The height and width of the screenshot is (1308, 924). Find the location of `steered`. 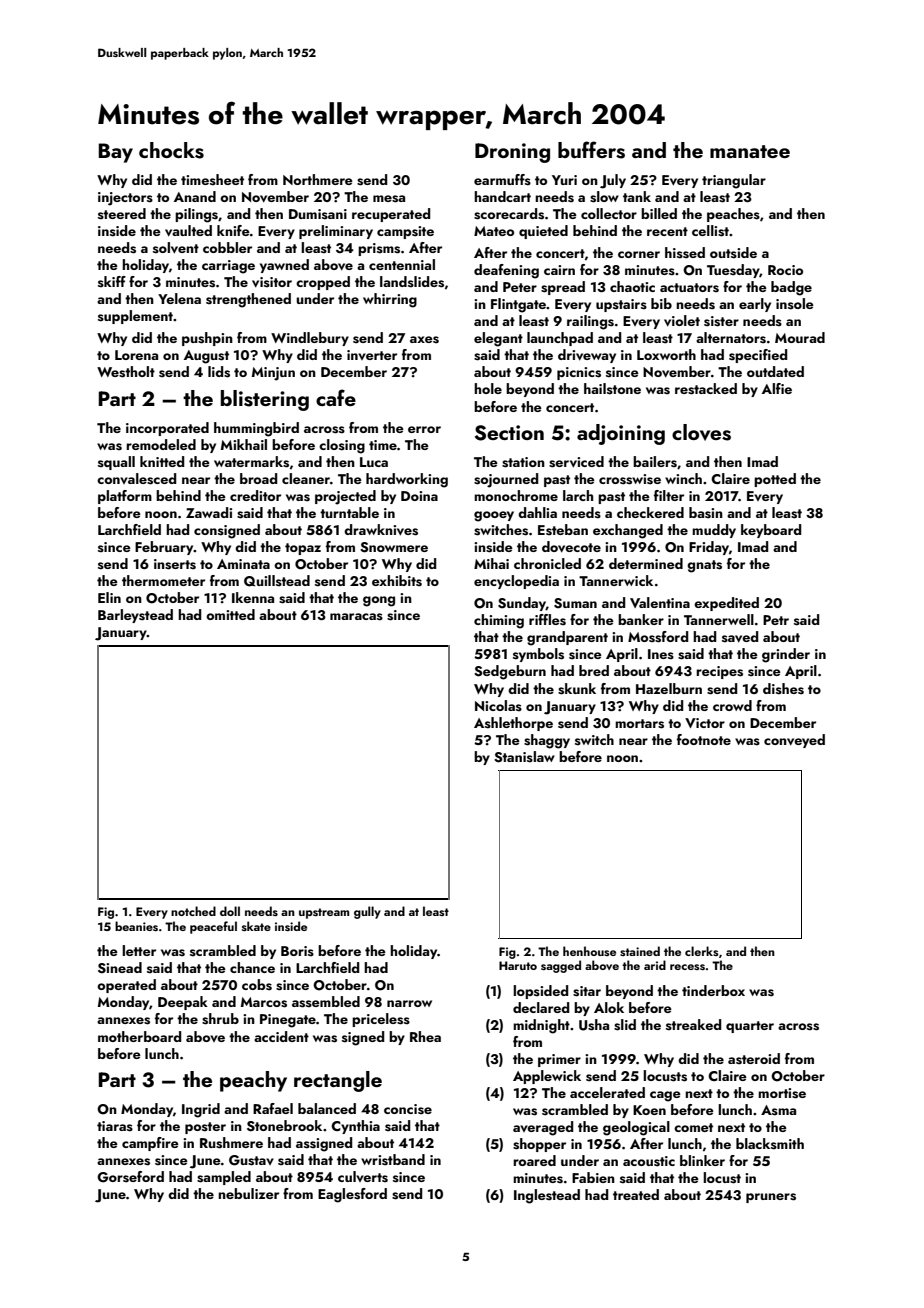

steered is located at coordinates (122, 214).
